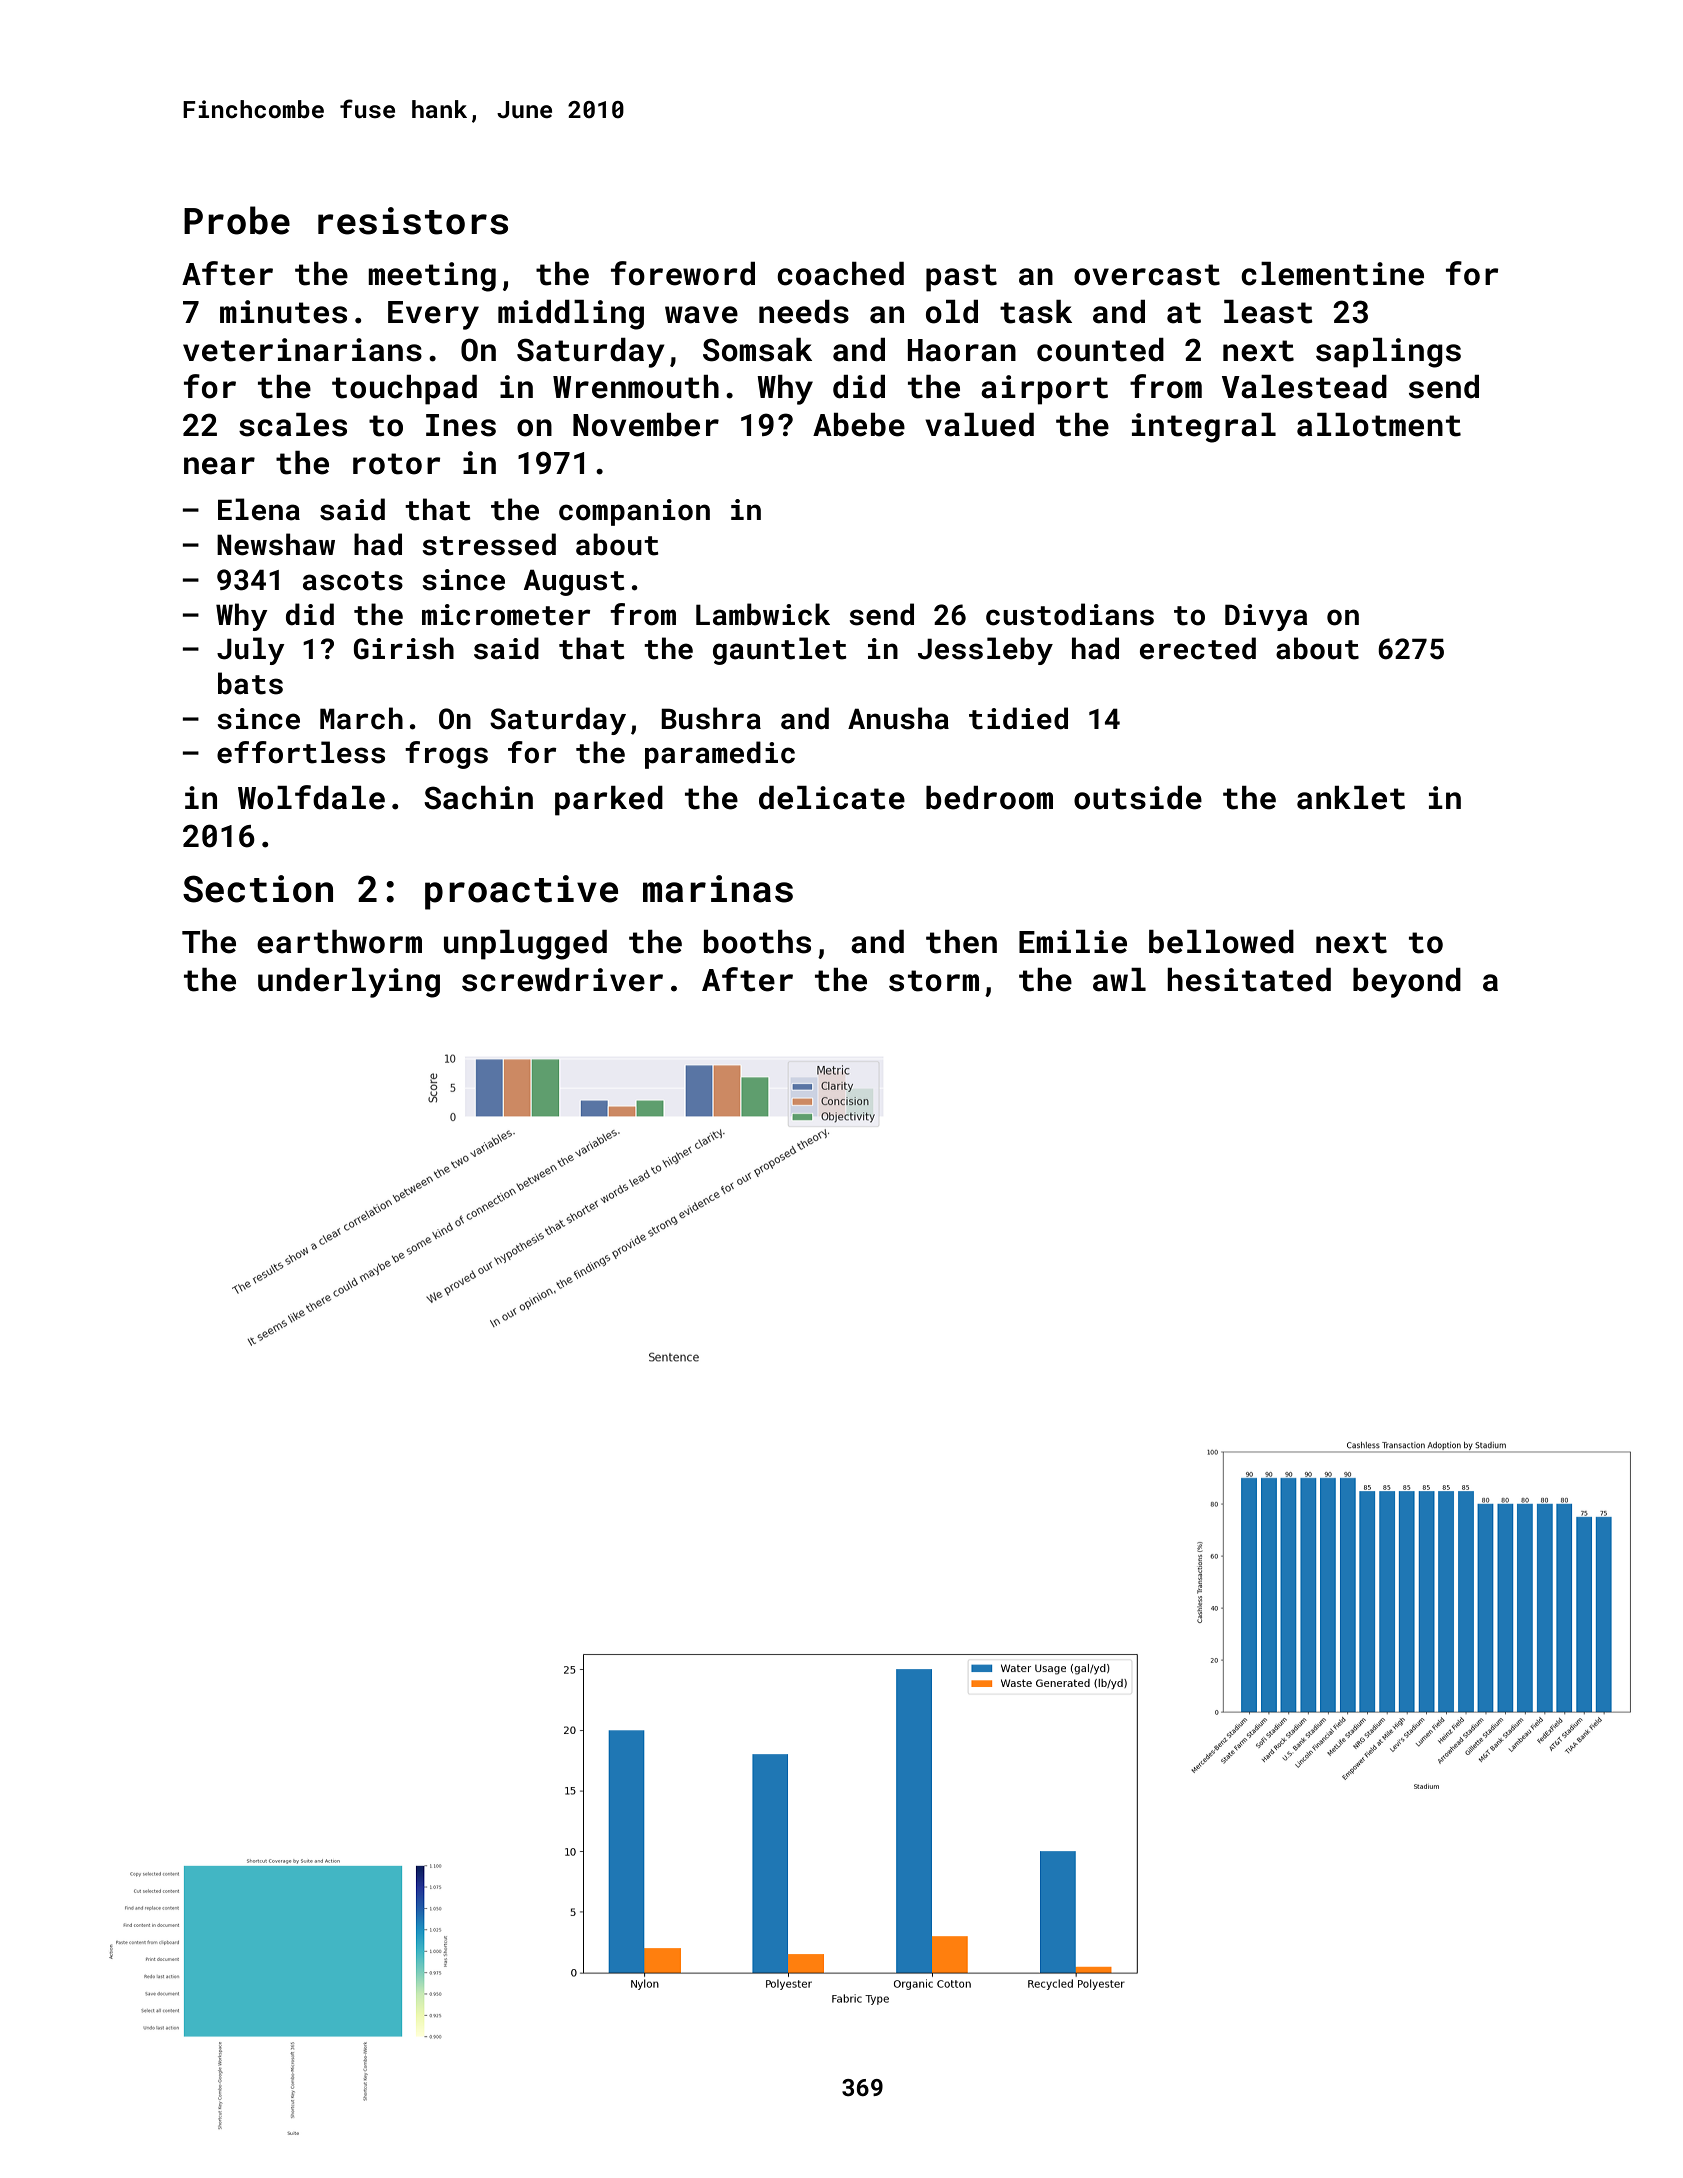 The width and height of the screenshot is (1683, 2178). Describe the element at coordinates (302, 350) in the screenshot. I see `veterinarians` at that location.
